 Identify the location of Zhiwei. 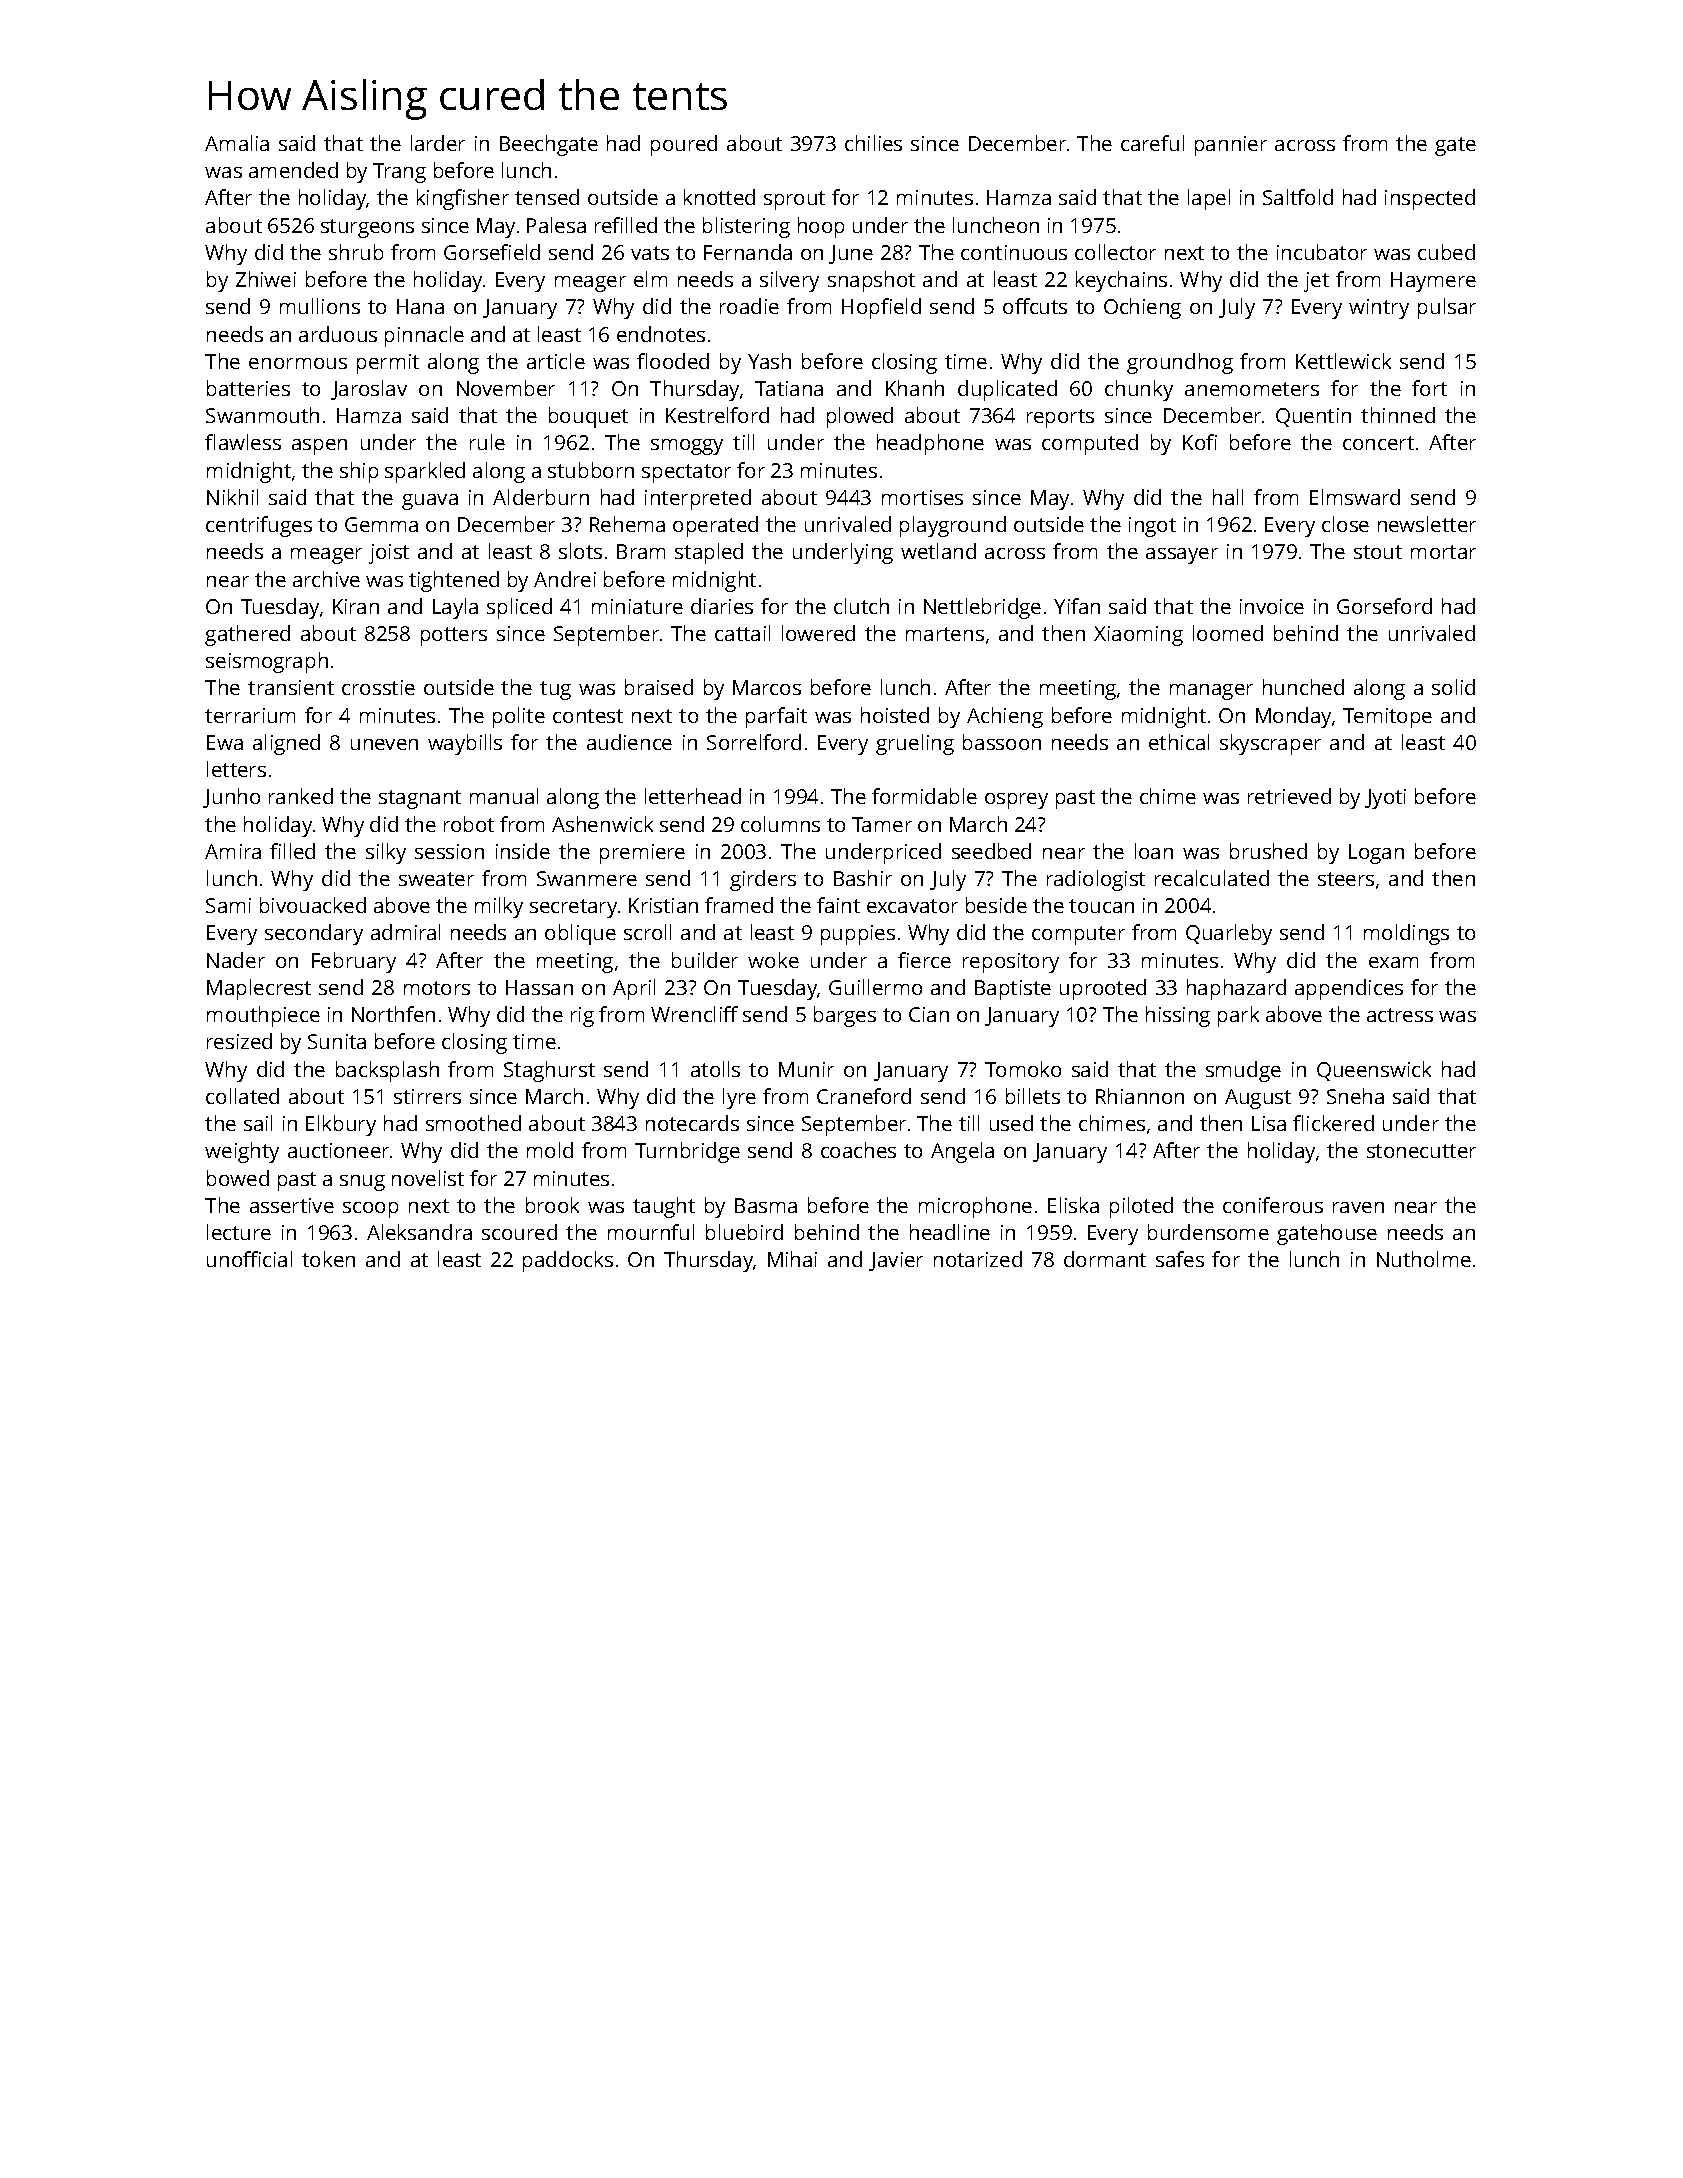
(266, 279).
